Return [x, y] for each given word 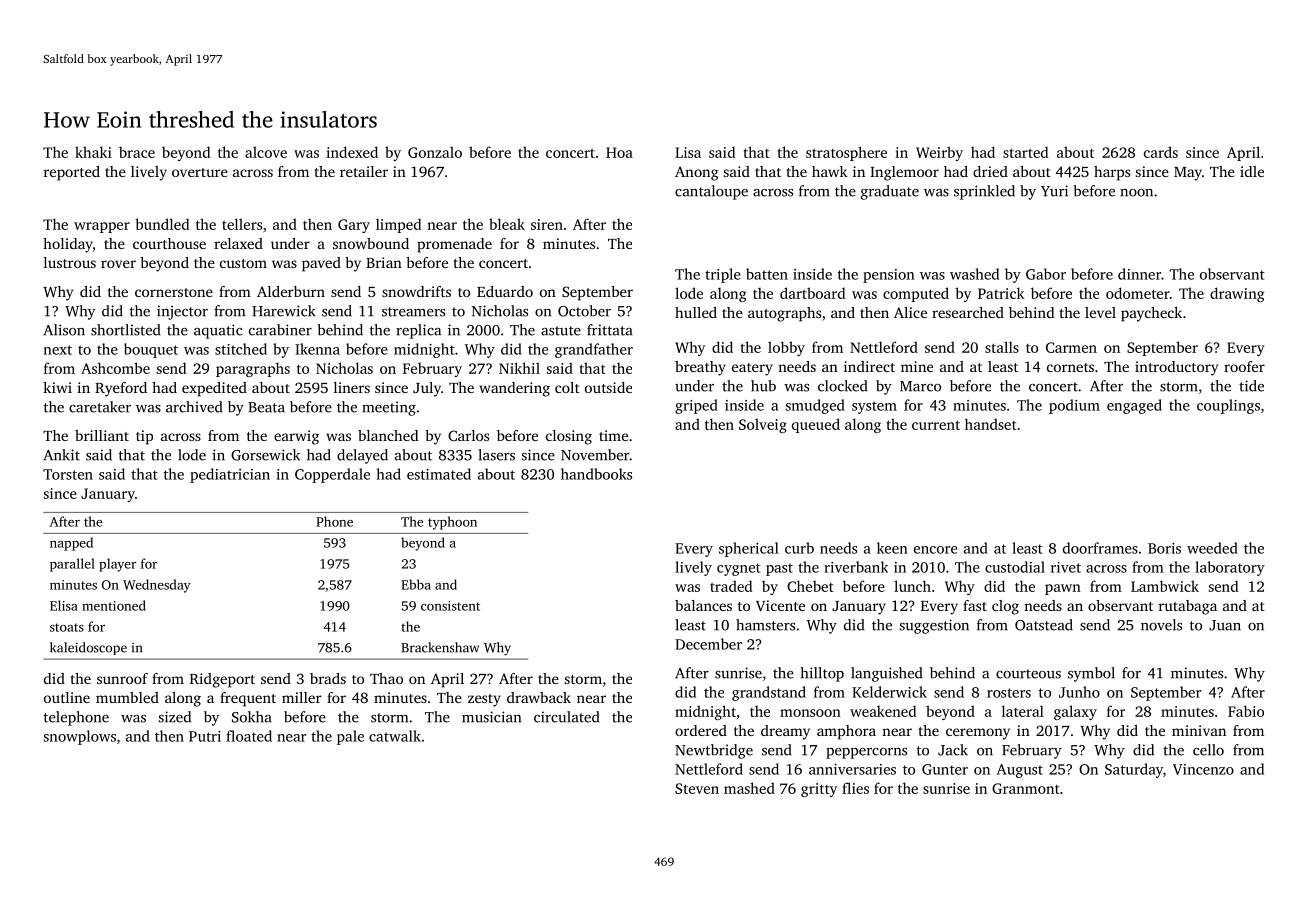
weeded [1212, 548]
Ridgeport [222, 680]
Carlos [468, 435]
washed [974, 274]
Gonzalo [435, 152]
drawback [539, 697]
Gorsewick [265, 455]
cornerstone [174, 292]
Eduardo [505, 291]
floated [249, 736]
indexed [352, 152]
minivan [1199, 730]
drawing [1237, 294]
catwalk [395, 736]
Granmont [1026, 788]
